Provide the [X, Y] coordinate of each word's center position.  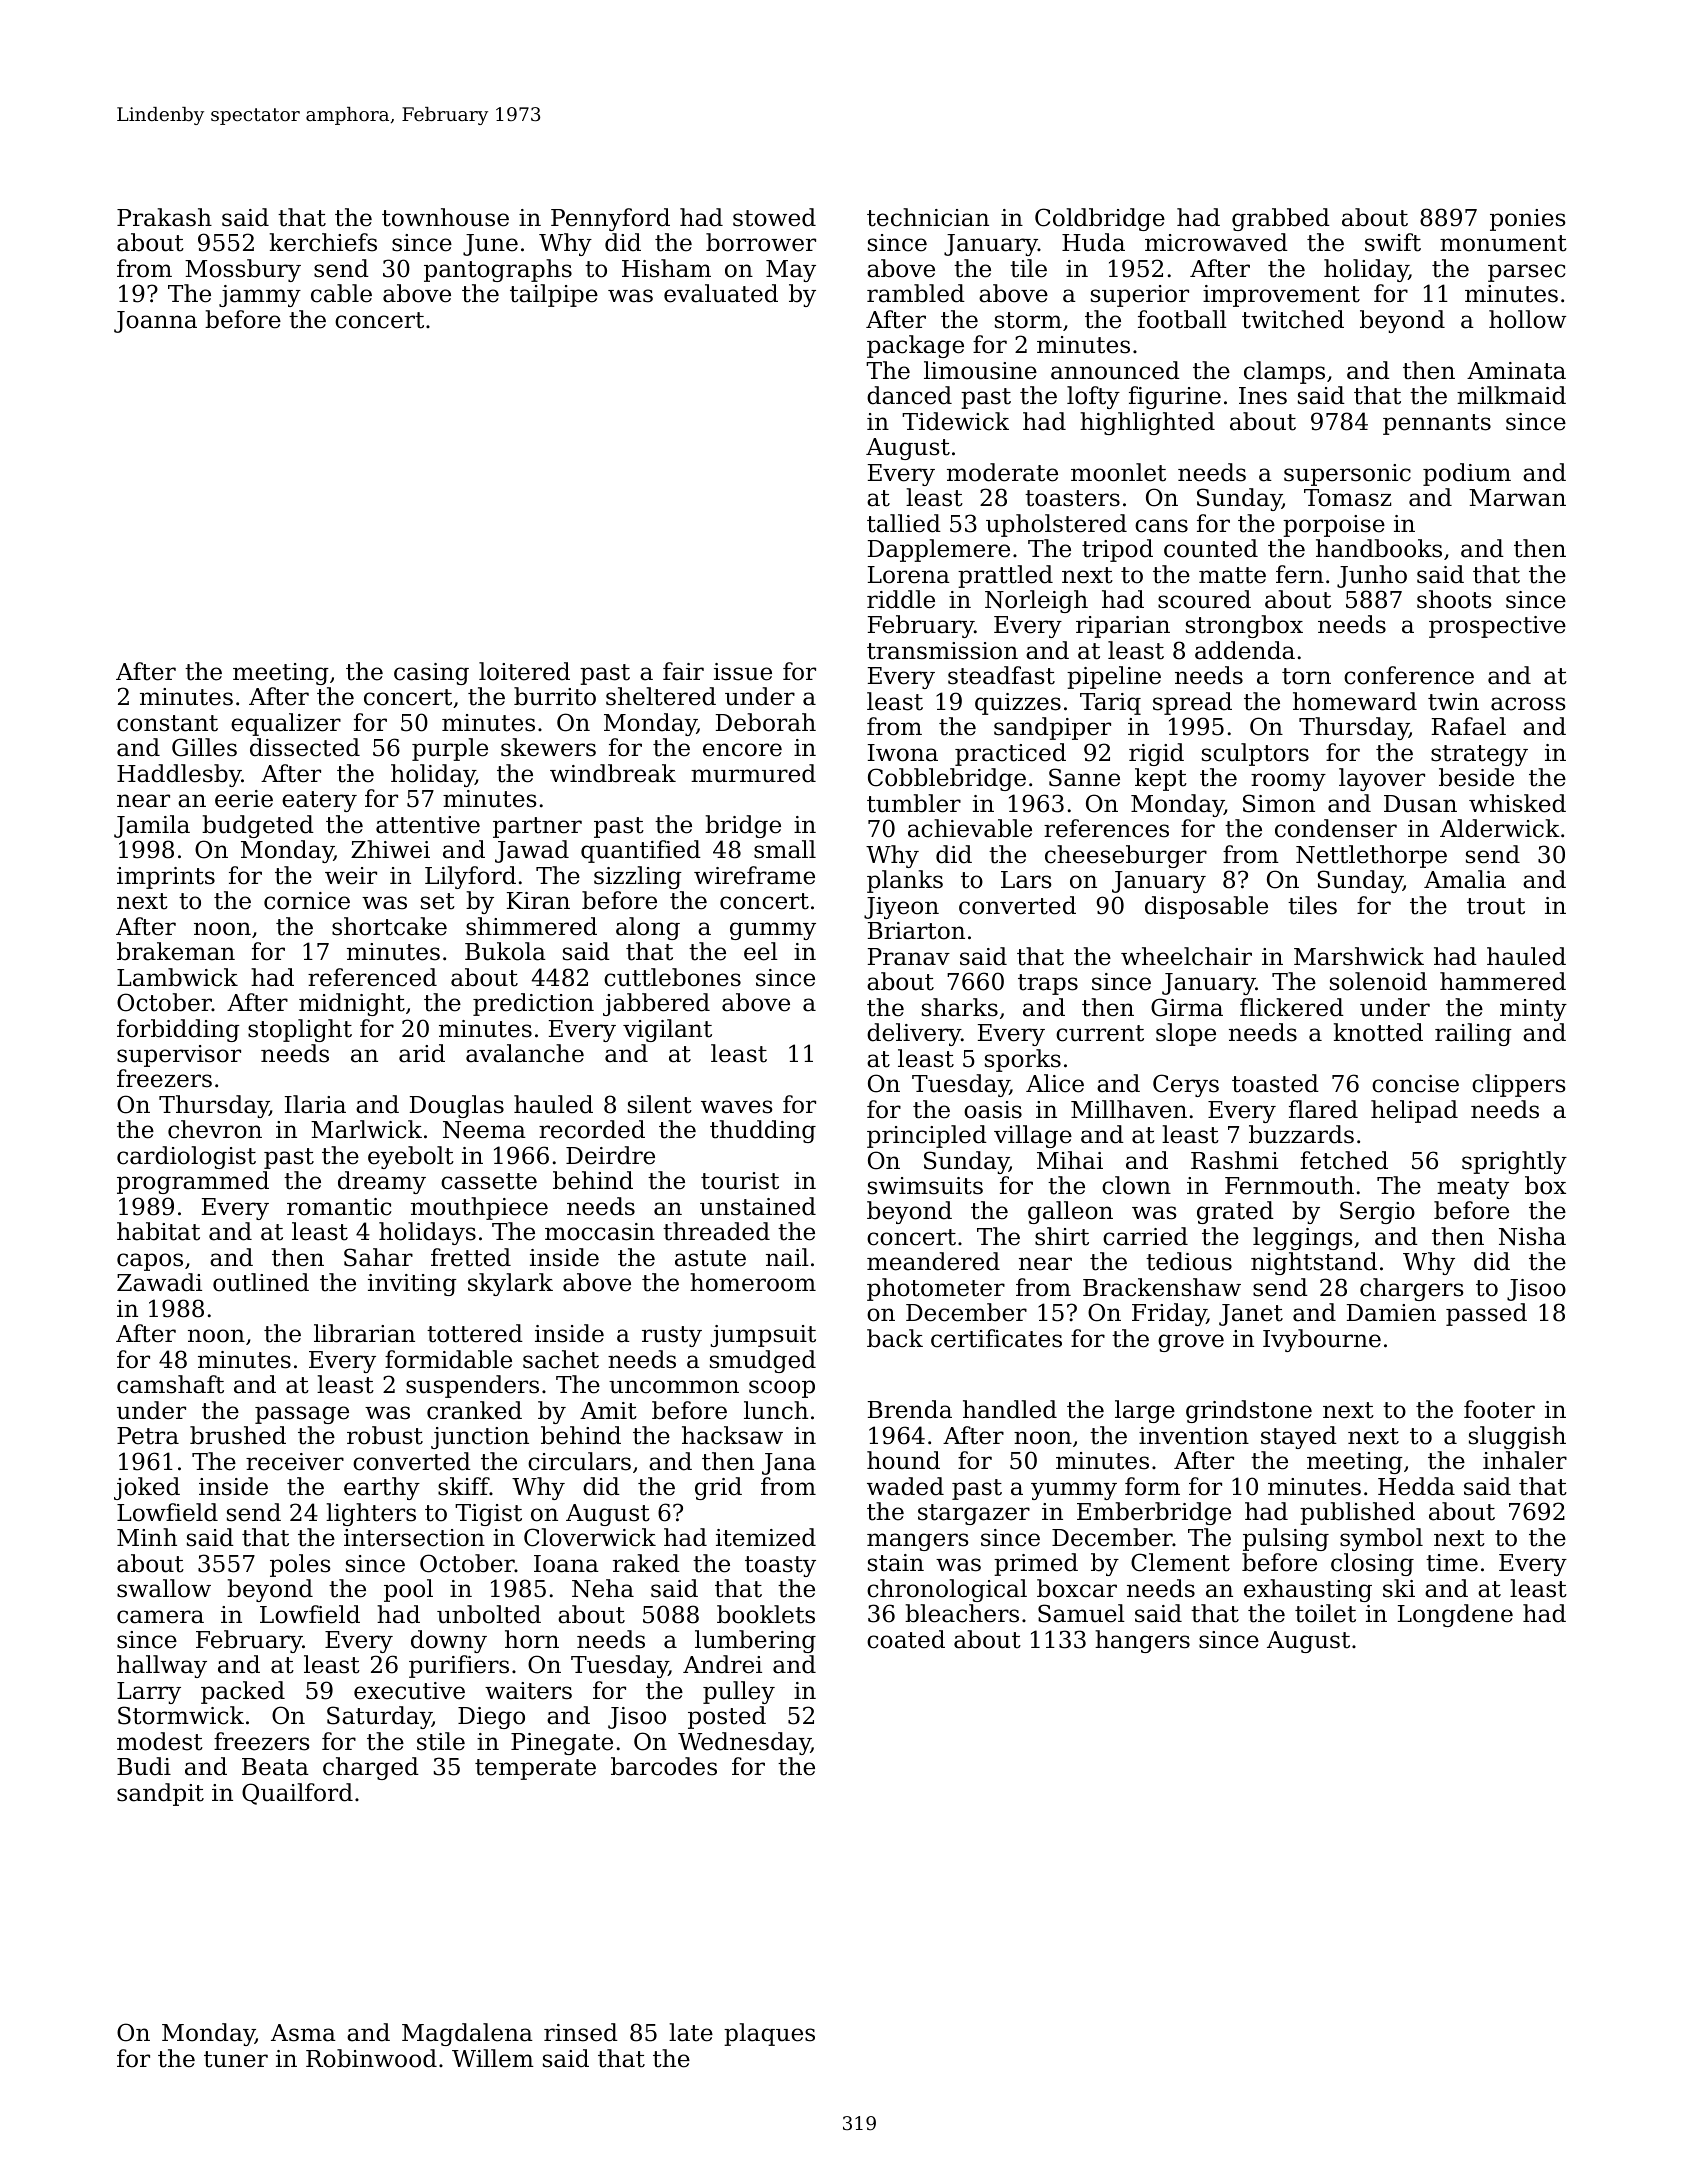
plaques [769, 2034]
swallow [164, 1588]
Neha [603, 1588]
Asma [303, 2033]
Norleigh [1036, 601]
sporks [1023, 1060]
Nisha [1532, 1236]
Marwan [1517, 498]
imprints [166, 878]
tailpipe [554, 295]
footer [1499, 1409]
